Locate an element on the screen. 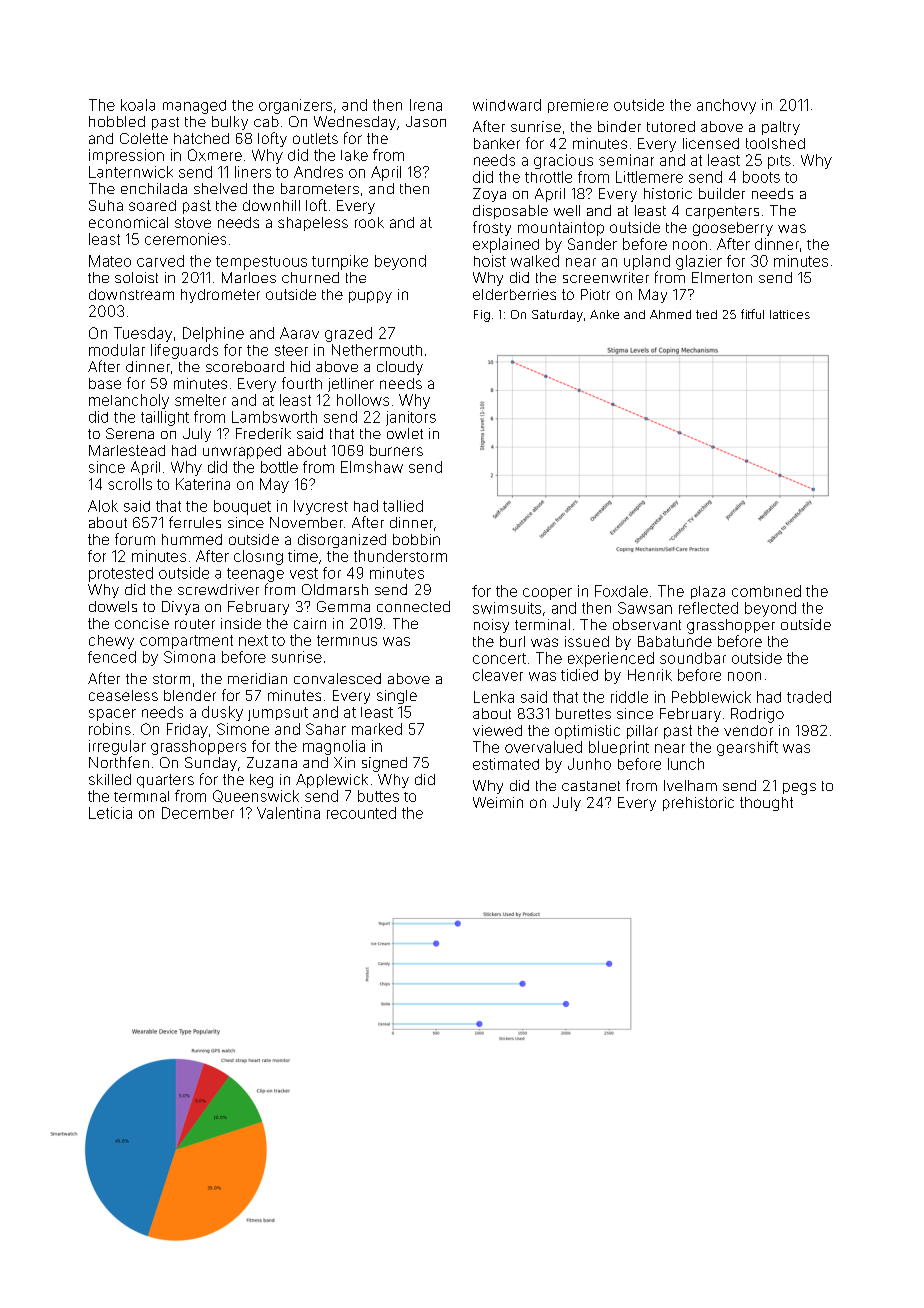  cab is located at coordinates (266, 121).
